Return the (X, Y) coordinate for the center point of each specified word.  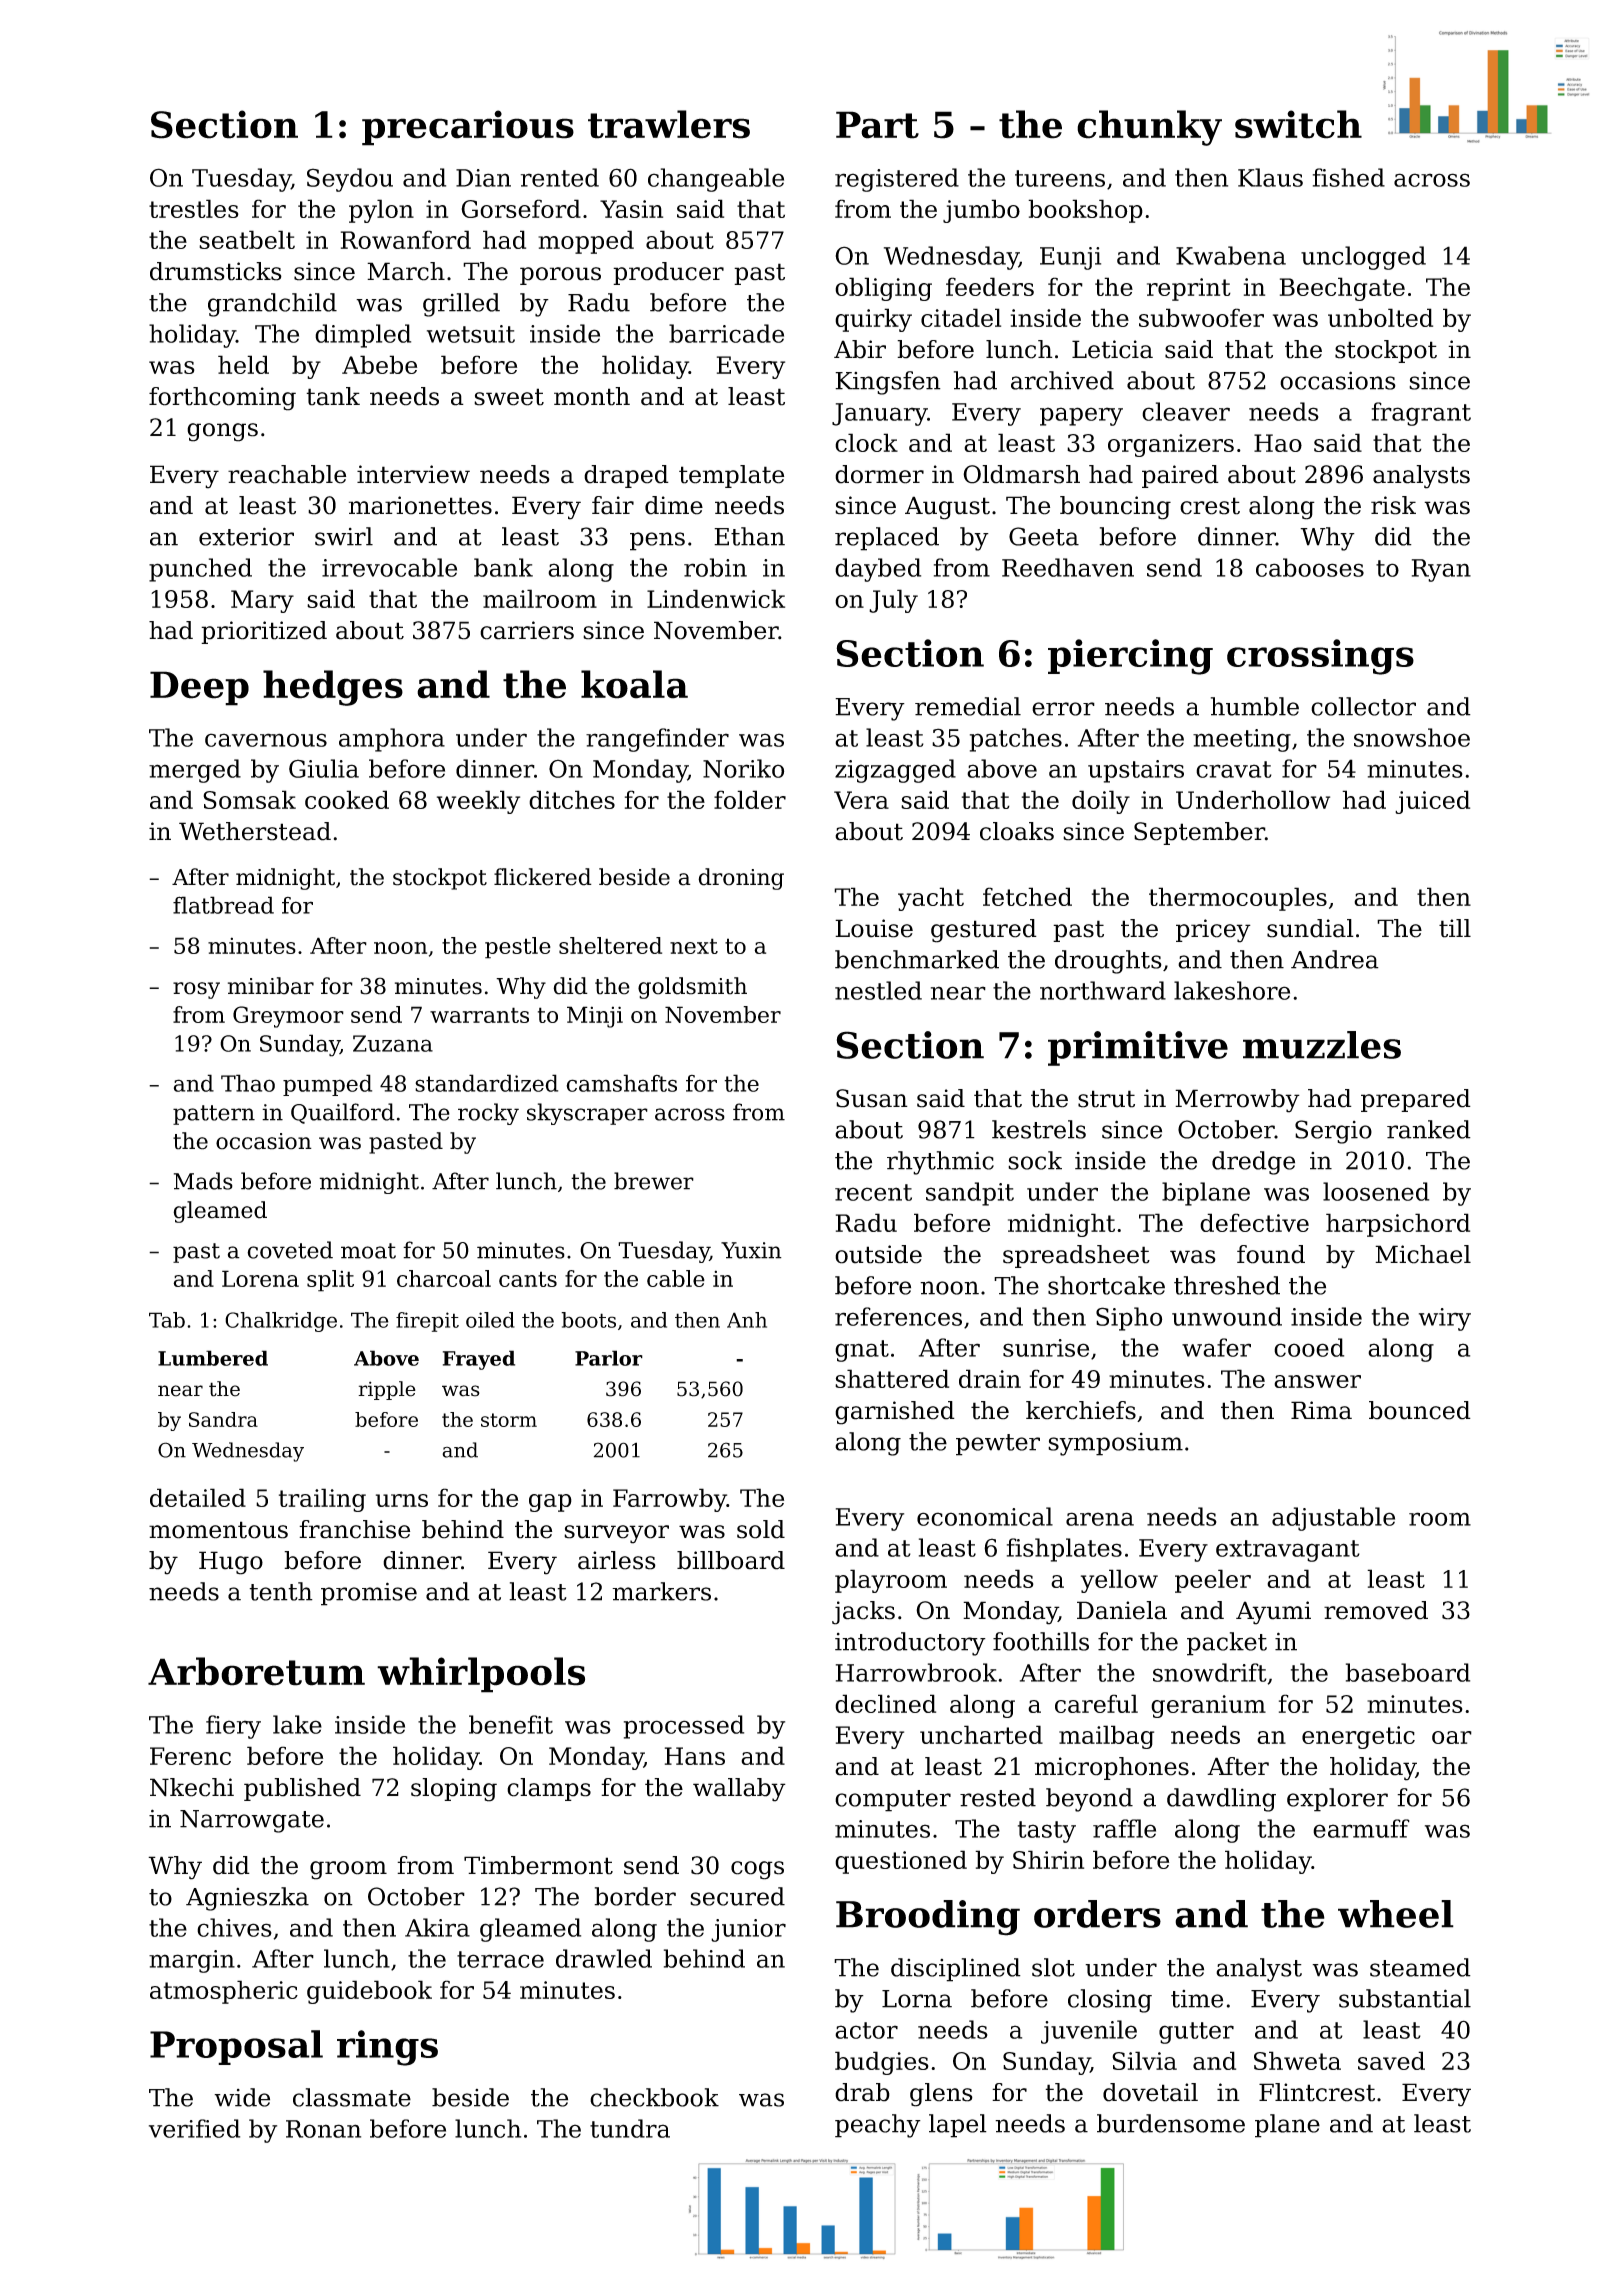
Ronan (323, 2129)
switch (1298, 124)
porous (560, 276)
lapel (958, 2126)
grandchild (272, 305)
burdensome (1171, 2123)
